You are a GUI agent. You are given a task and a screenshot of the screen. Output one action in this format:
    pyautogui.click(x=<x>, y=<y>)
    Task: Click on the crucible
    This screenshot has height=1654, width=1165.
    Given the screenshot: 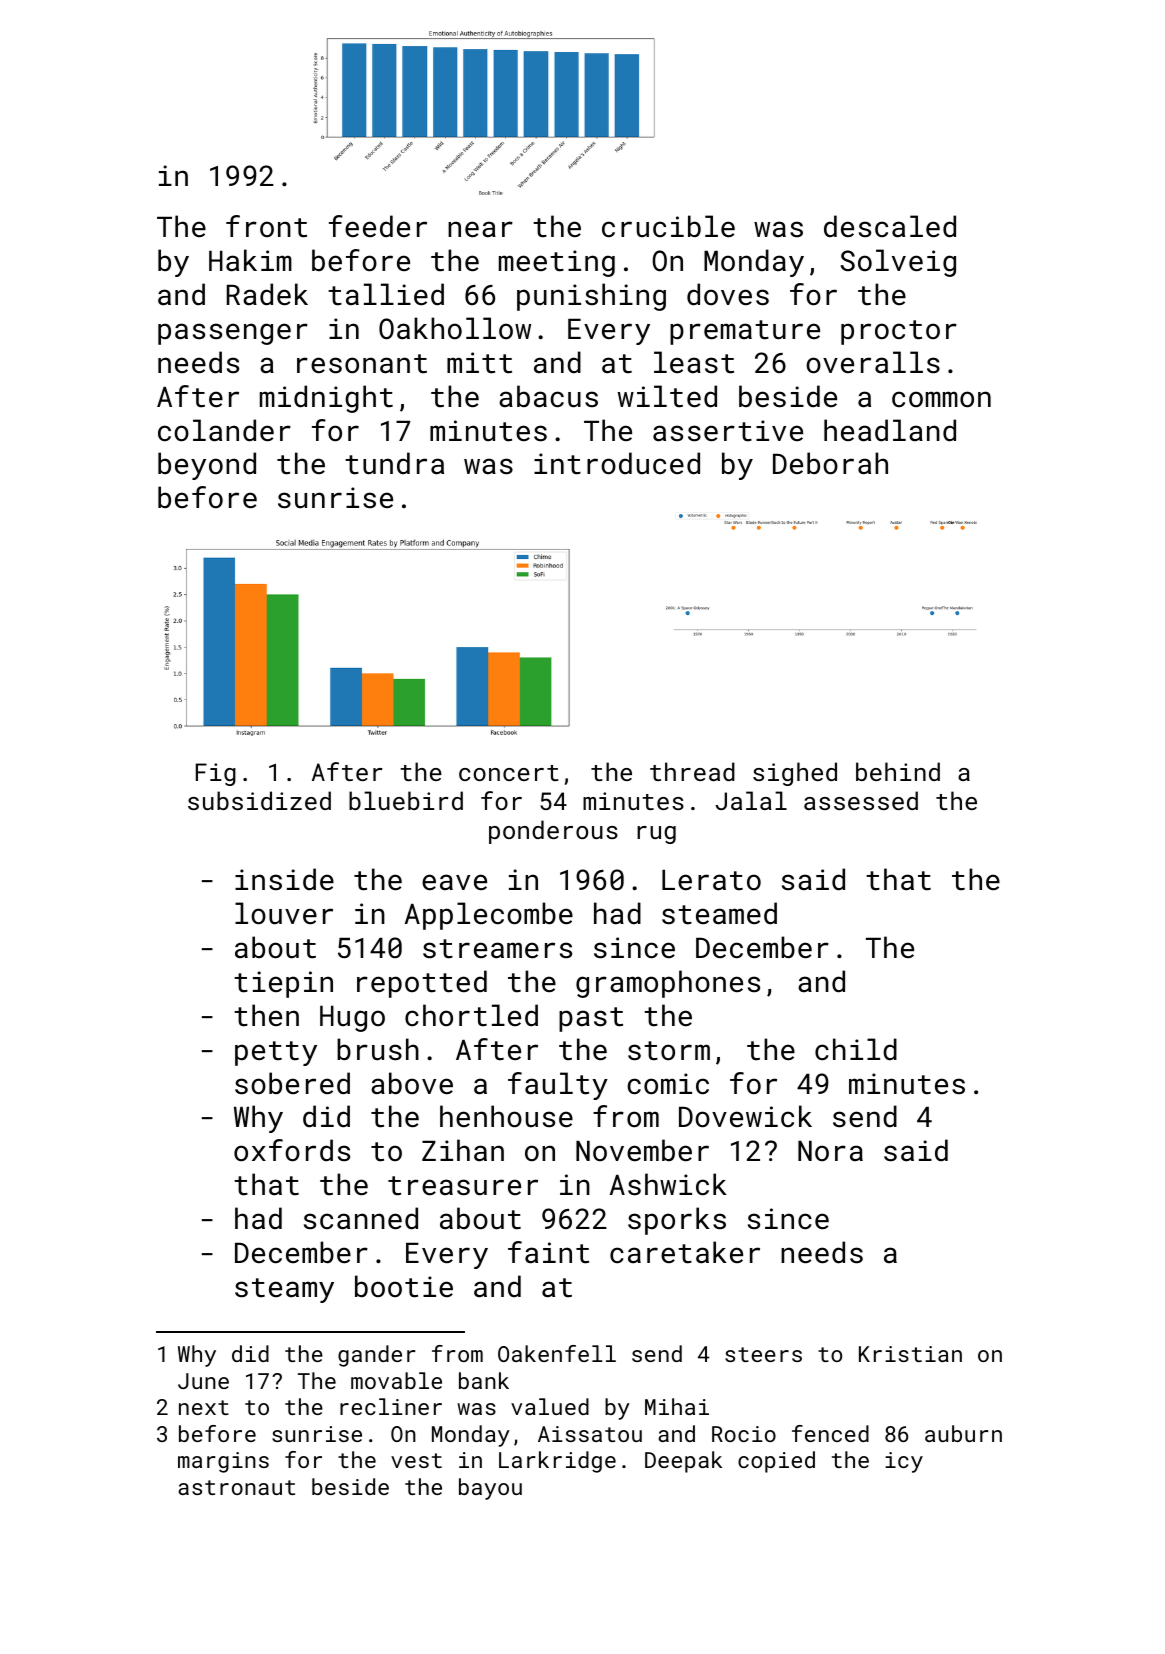 What is the action you would take?
    pyautogui.click(x=668, y=226)
